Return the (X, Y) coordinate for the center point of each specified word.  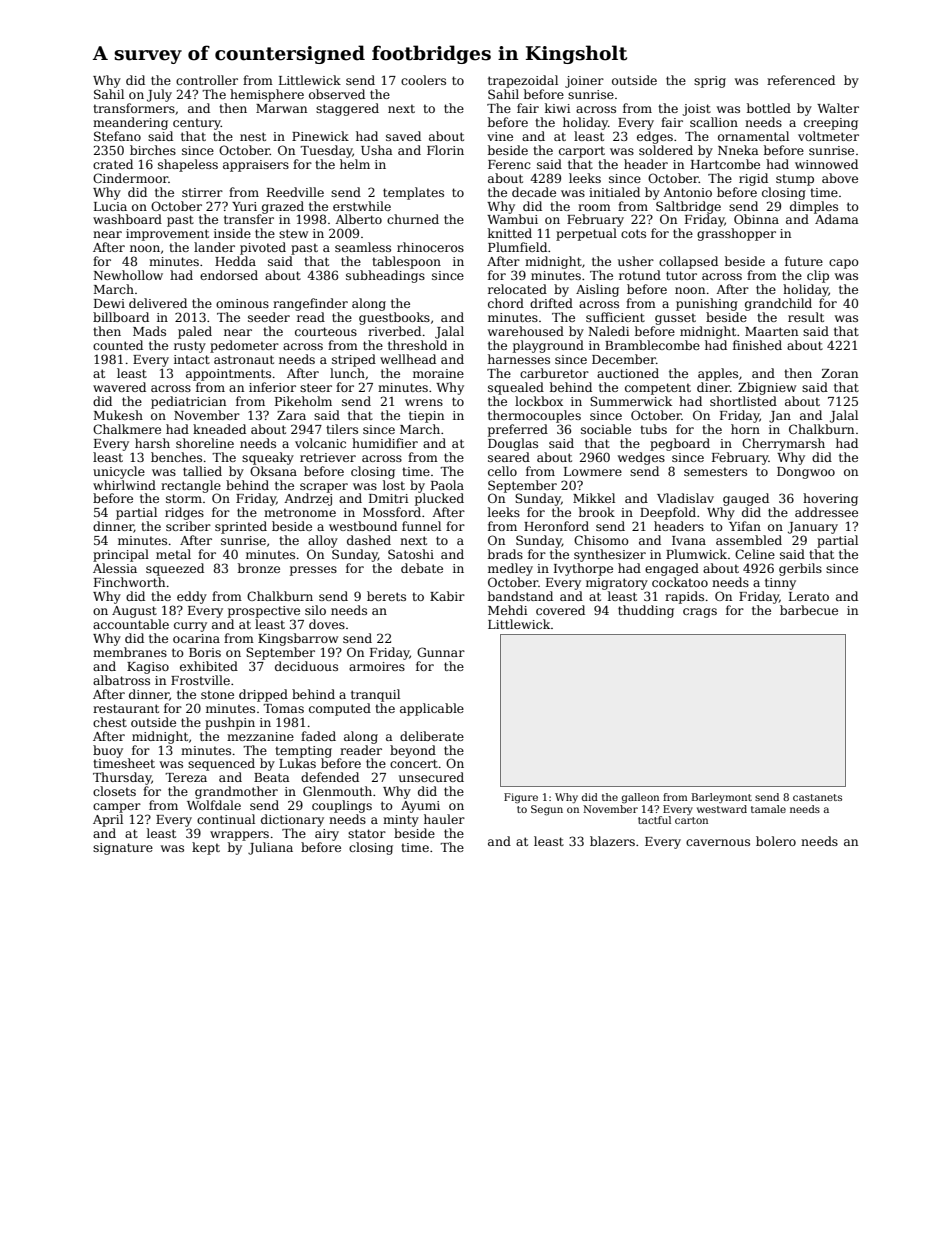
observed (337, 94)
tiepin (426, 417)
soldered (666, 150)
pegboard (680, 444)
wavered (119, 387)
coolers (423, 80)
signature (123, 849)
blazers (612, 841)
